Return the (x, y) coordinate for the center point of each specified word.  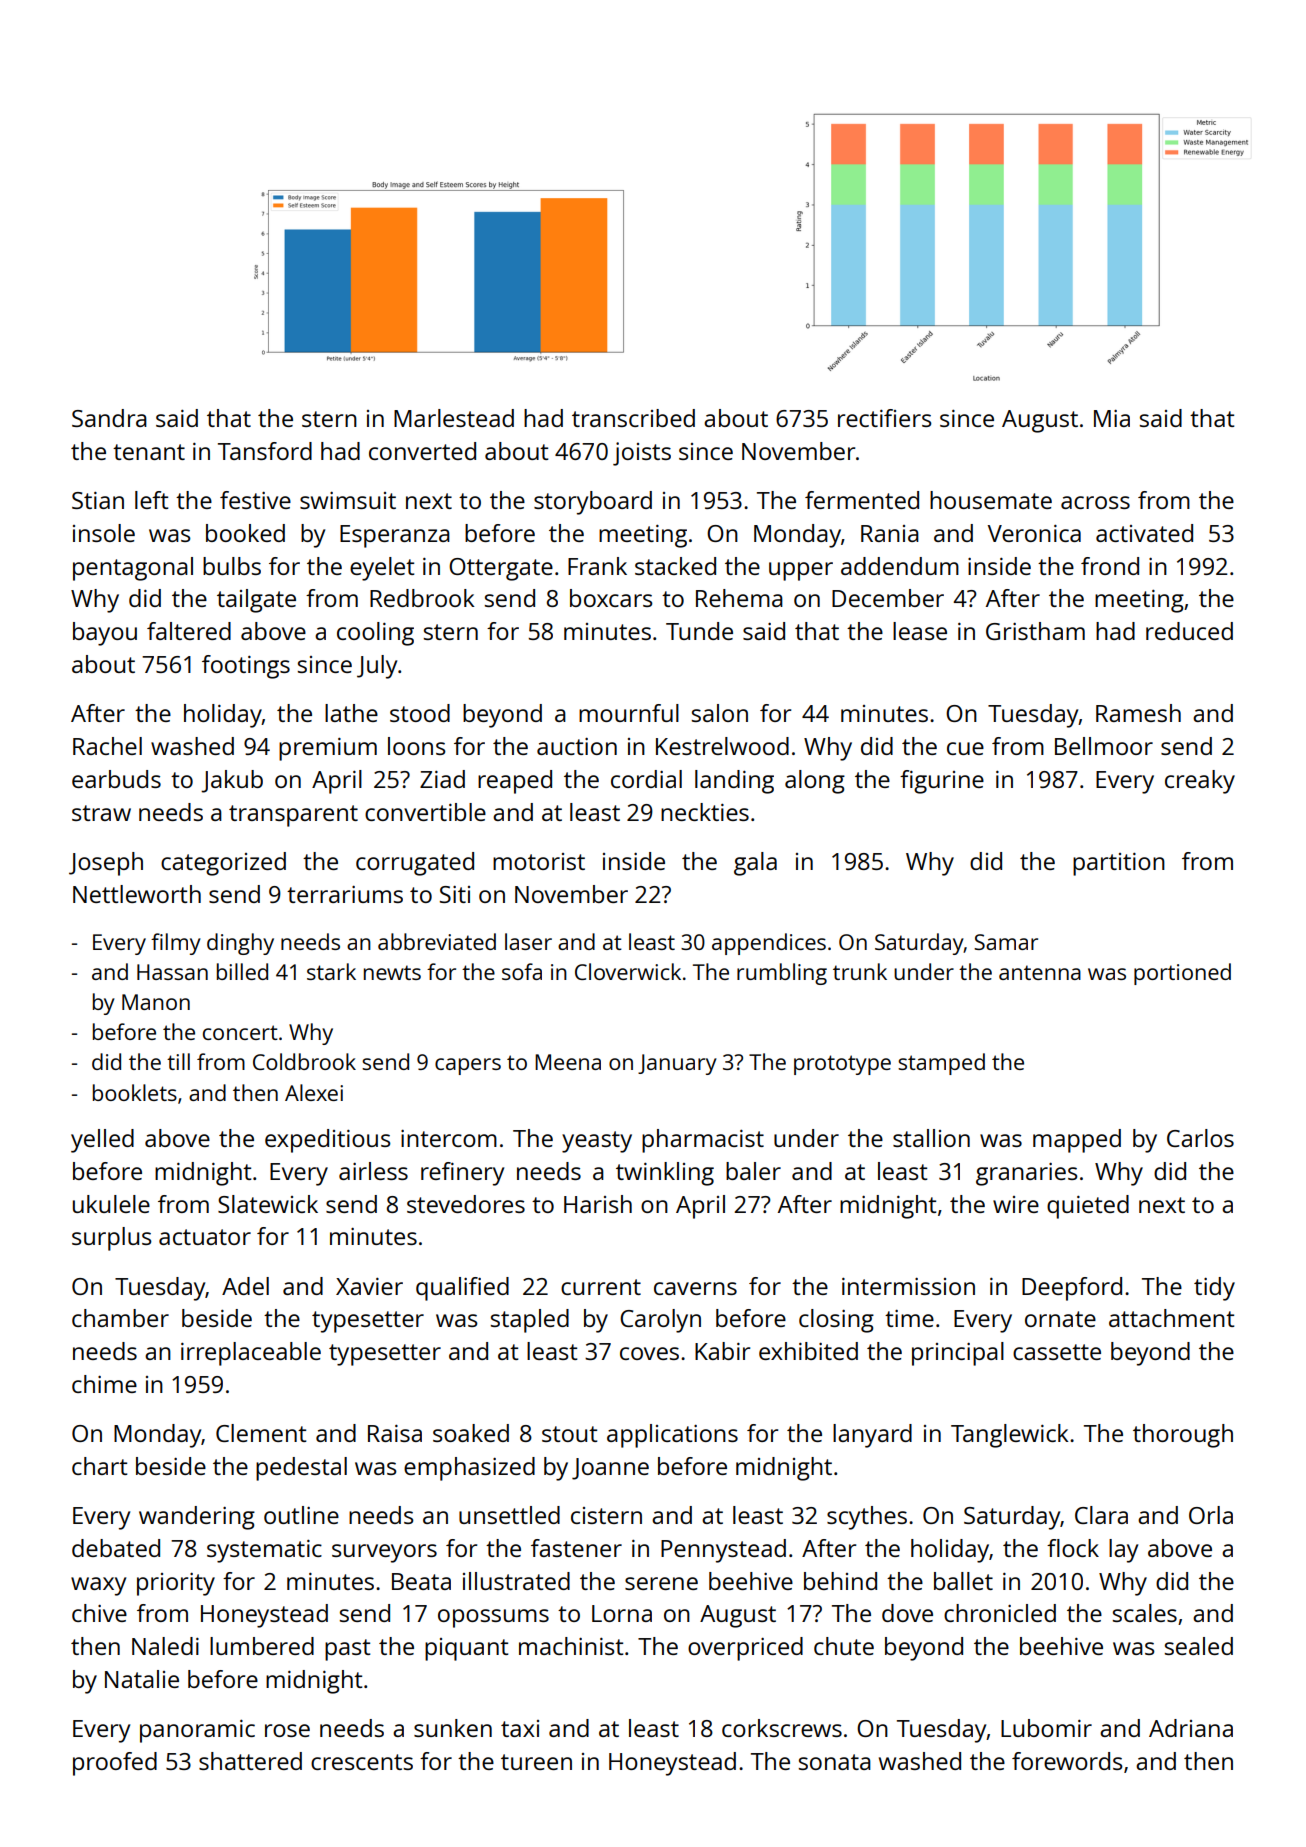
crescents (362, 1762)
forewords (1067, 1761)
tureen (536, 1762)
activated (1144, 533)
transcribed (633, 418)
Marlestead (454, 418)
